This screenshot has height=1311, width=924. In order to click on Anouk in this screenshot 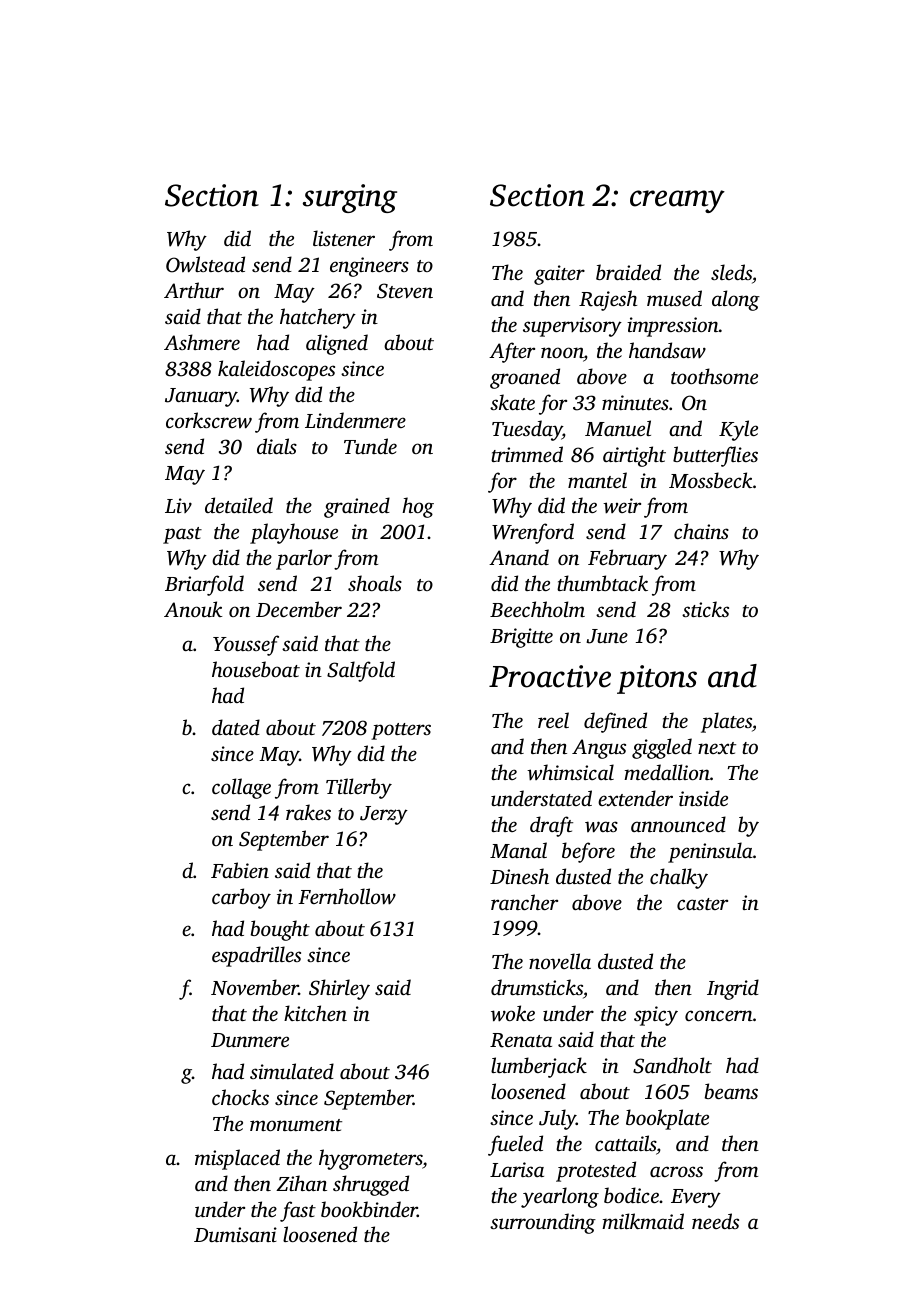, I will do `click(193, 609)`.
